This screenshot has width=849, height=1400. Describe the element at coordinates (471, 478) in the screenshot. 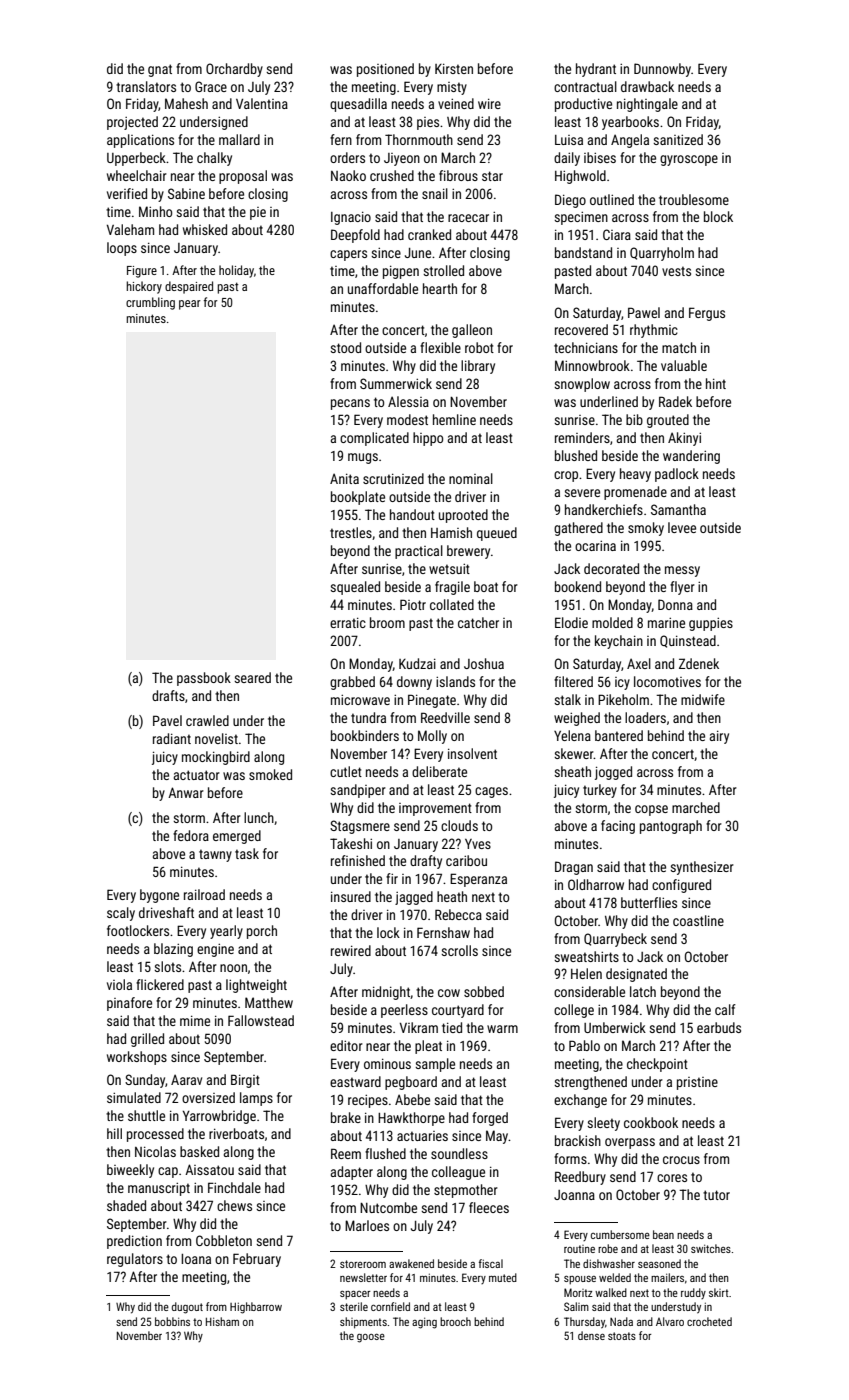

I see `nominal` at that location.
